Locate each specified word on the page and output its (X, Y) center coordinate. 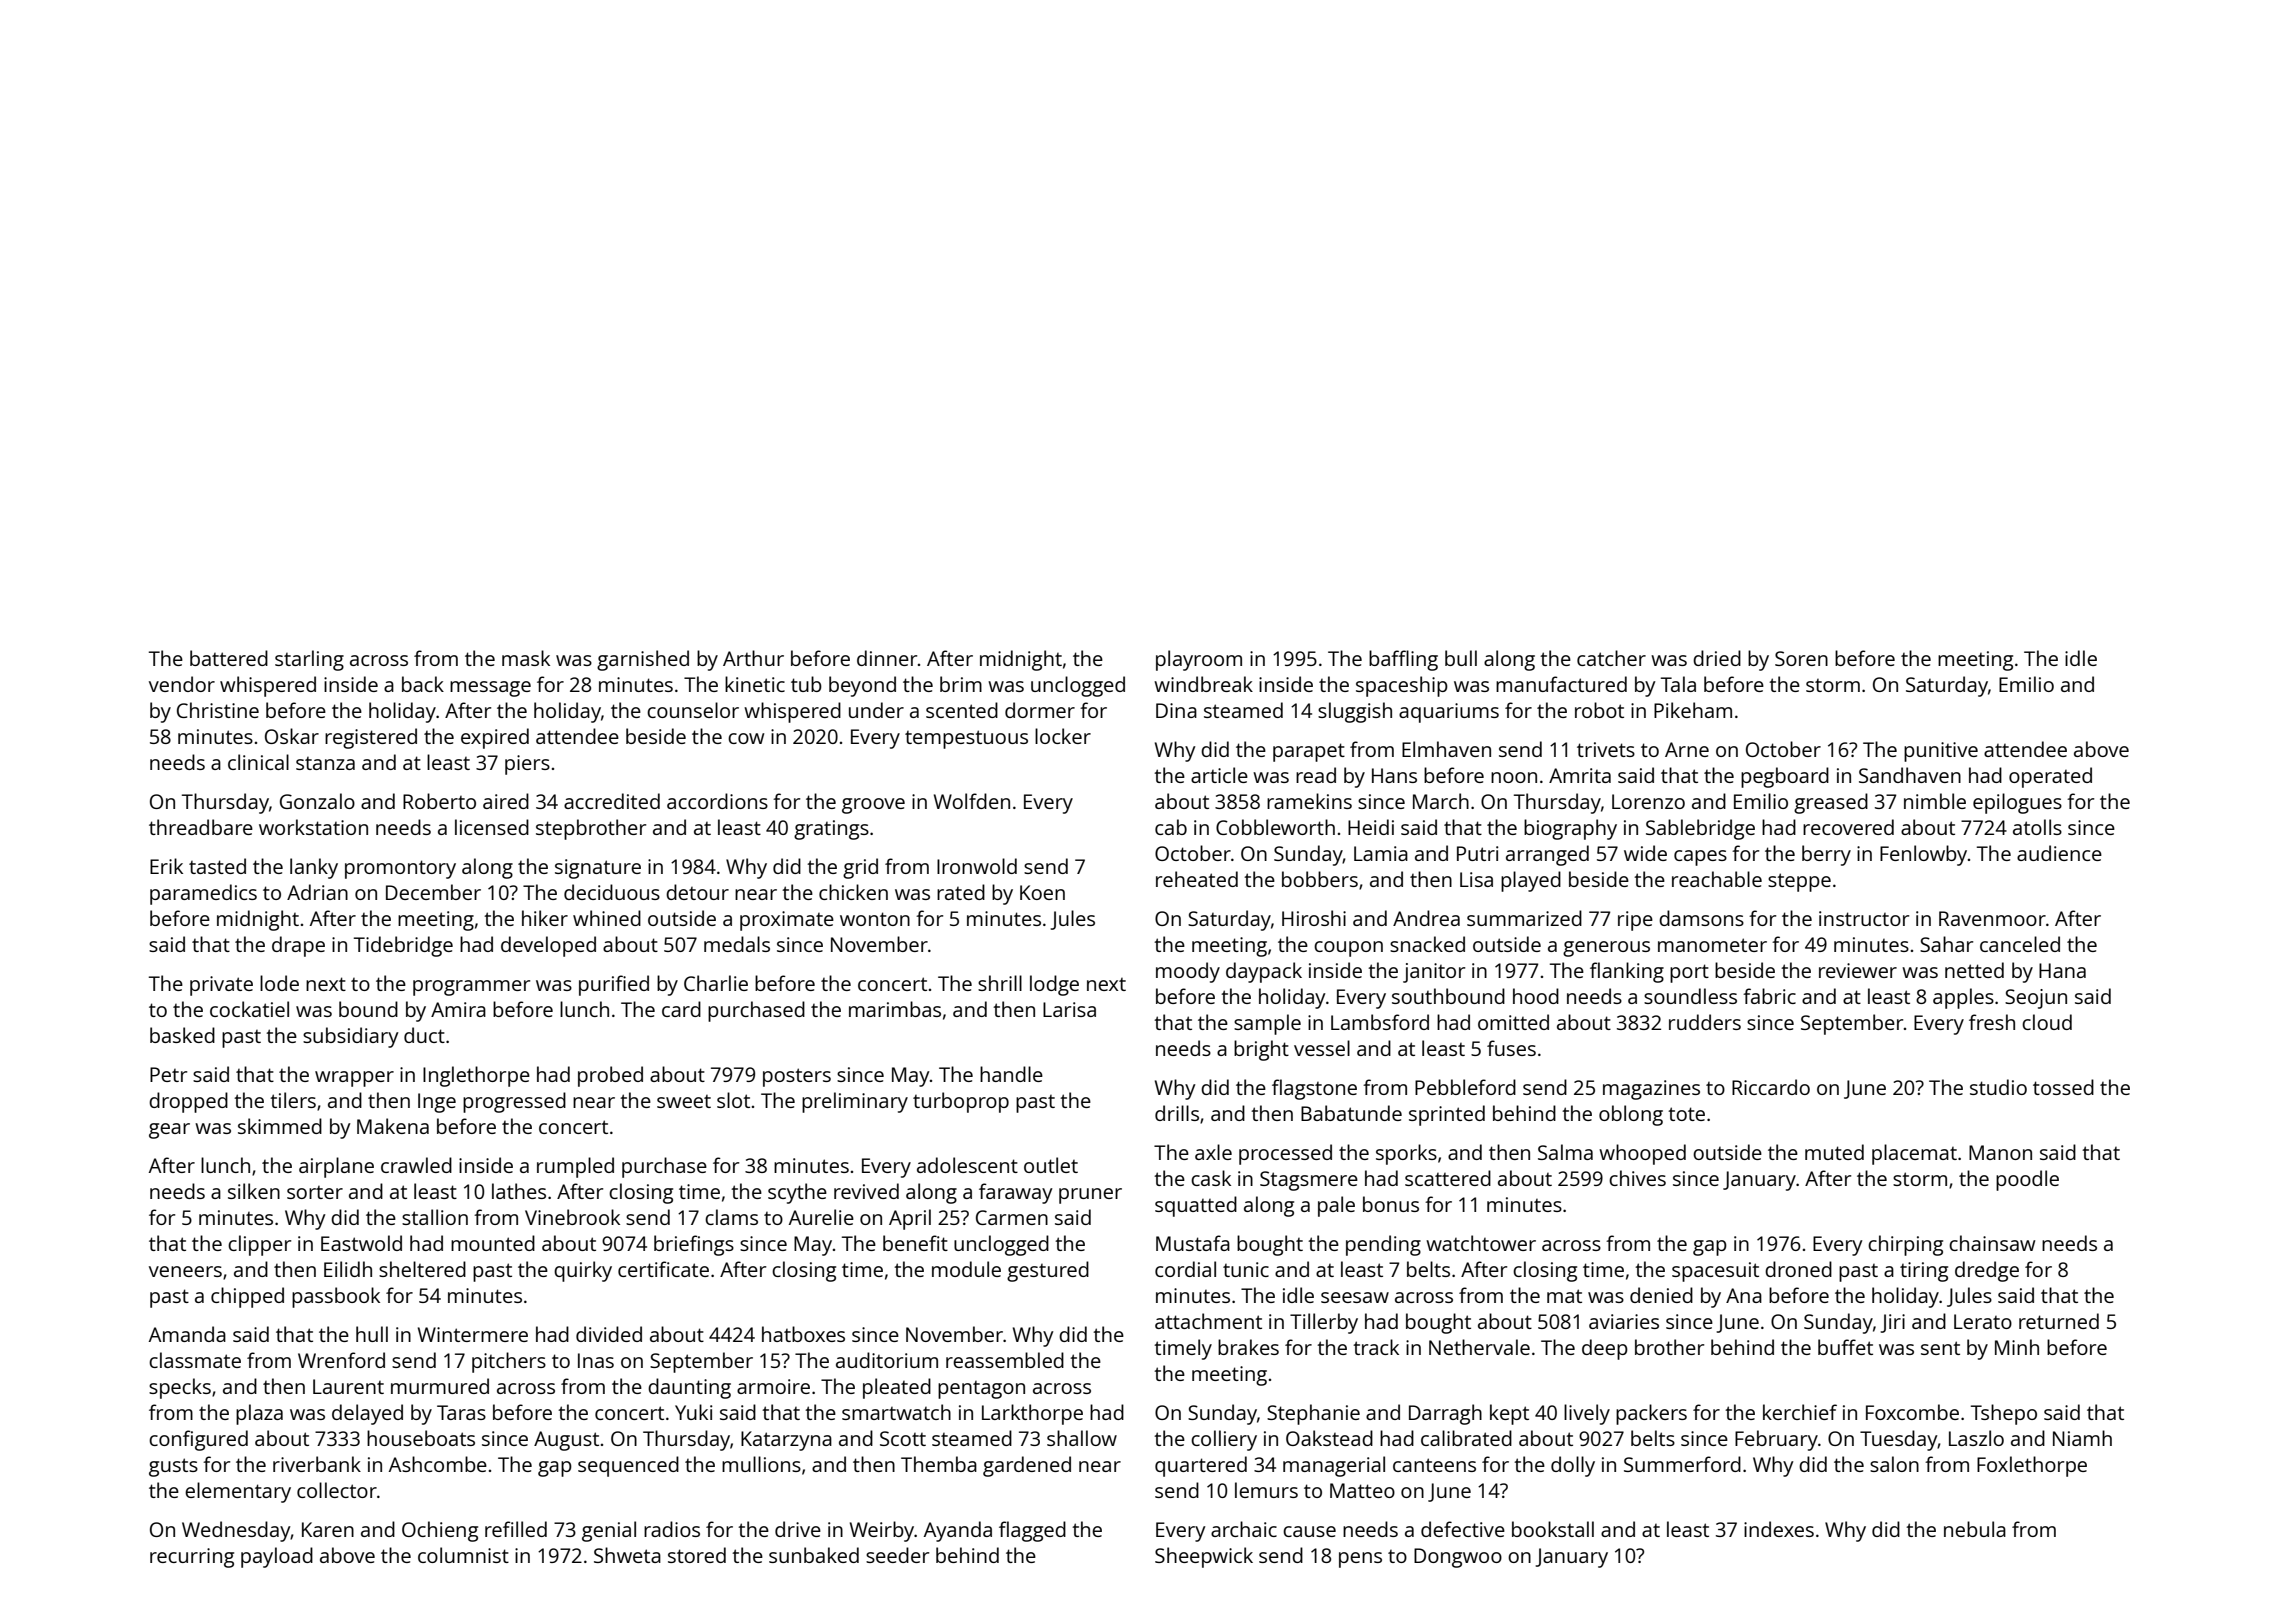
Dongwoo (1458, 1558)
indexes (1779, 1529)
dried (1717, 658)
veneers (185, 1271)
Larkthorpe (1032, 1414)
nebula (1975, 1529)
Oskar (292, 736)
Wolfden (972, 801)
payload (277, 1557)
